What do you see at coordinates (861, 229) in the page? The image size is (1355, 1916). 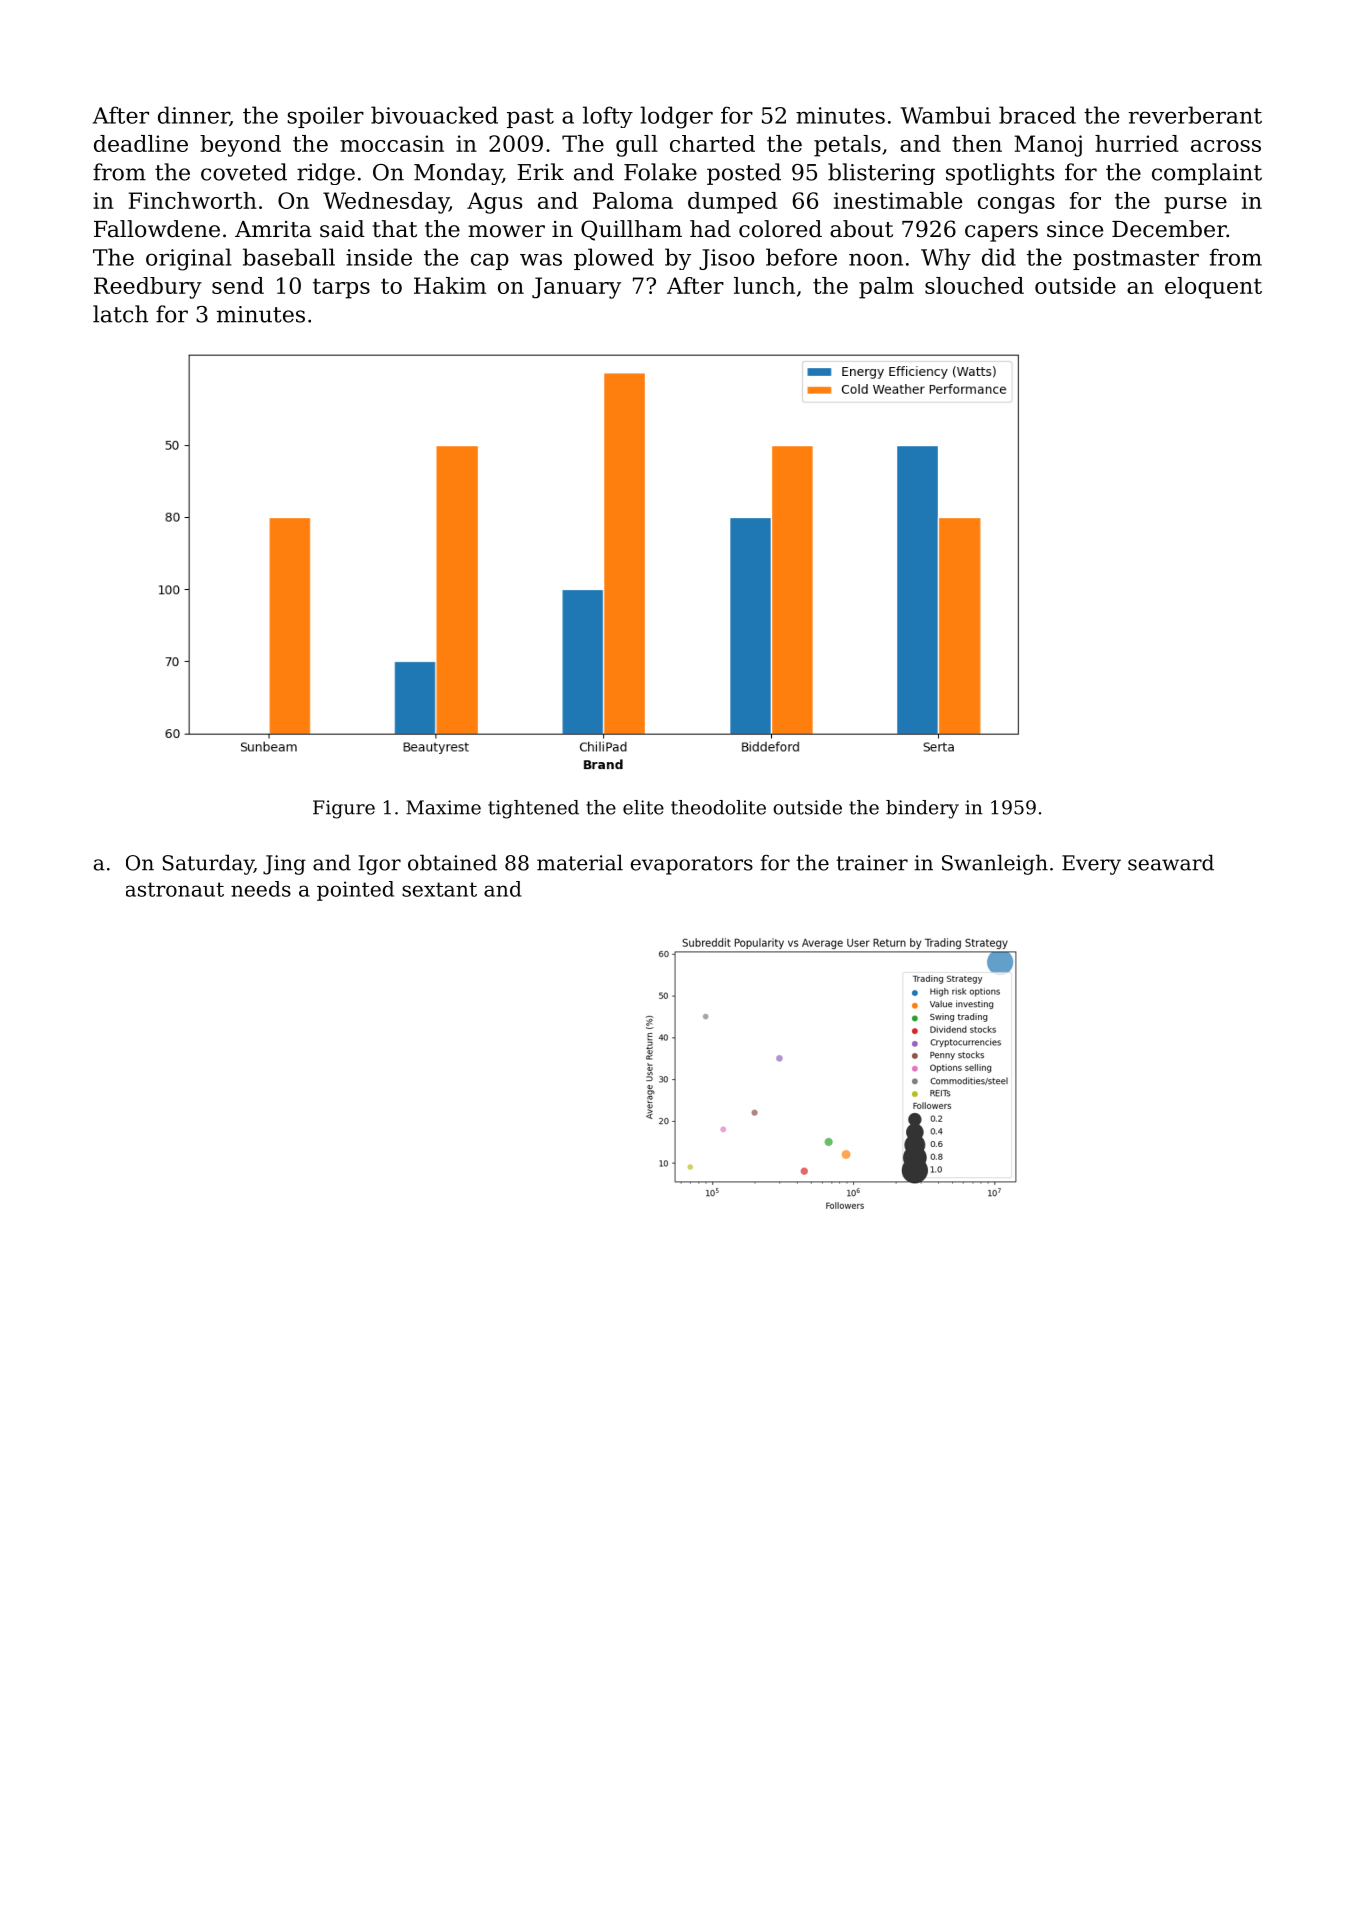 I see `about` at bounding box center [861, 229].
